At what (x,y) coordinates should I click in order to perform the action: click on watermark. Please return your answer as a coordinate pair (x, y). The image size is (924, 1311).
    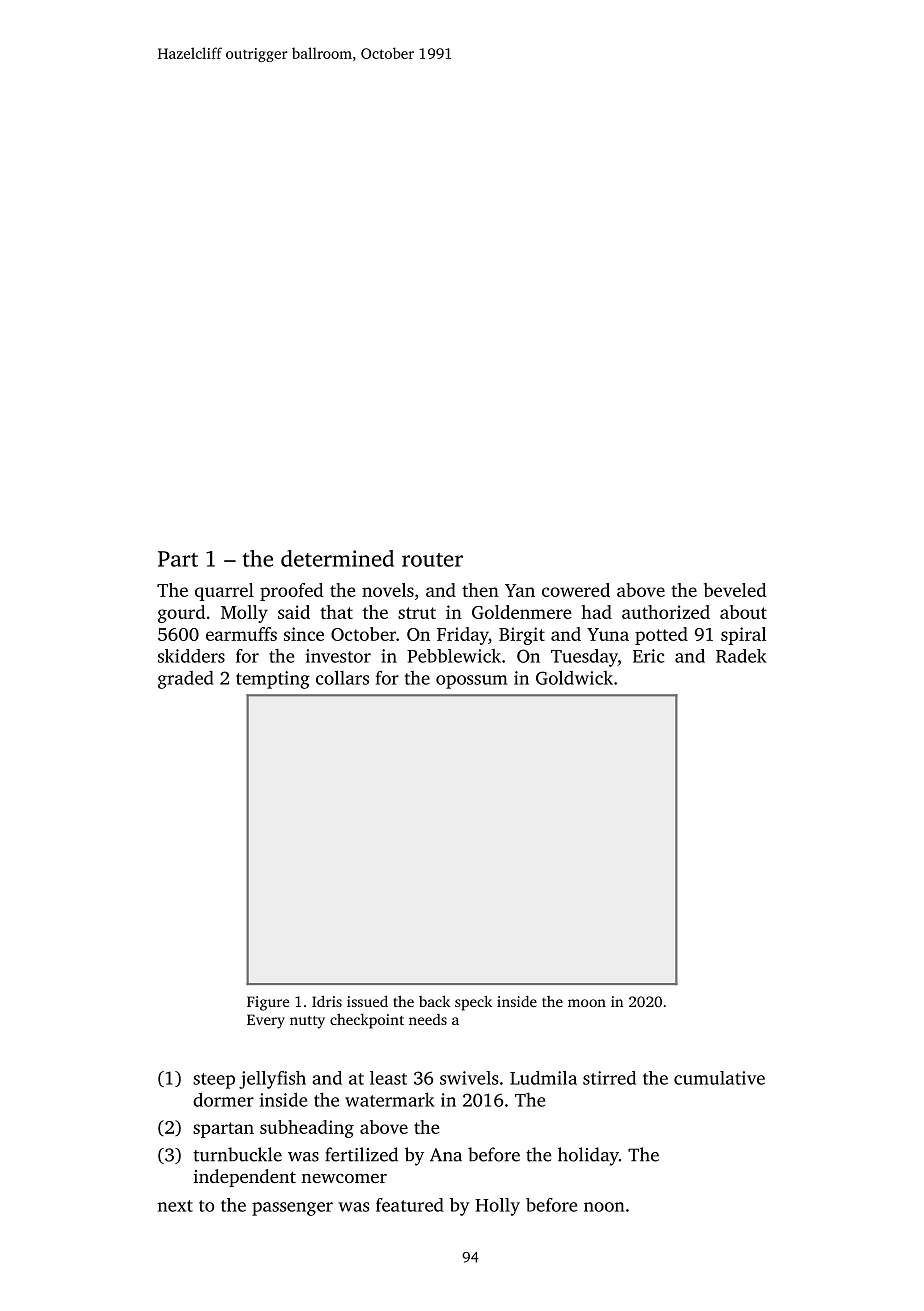
    Looking at the image, I should click on (390, 1099).
